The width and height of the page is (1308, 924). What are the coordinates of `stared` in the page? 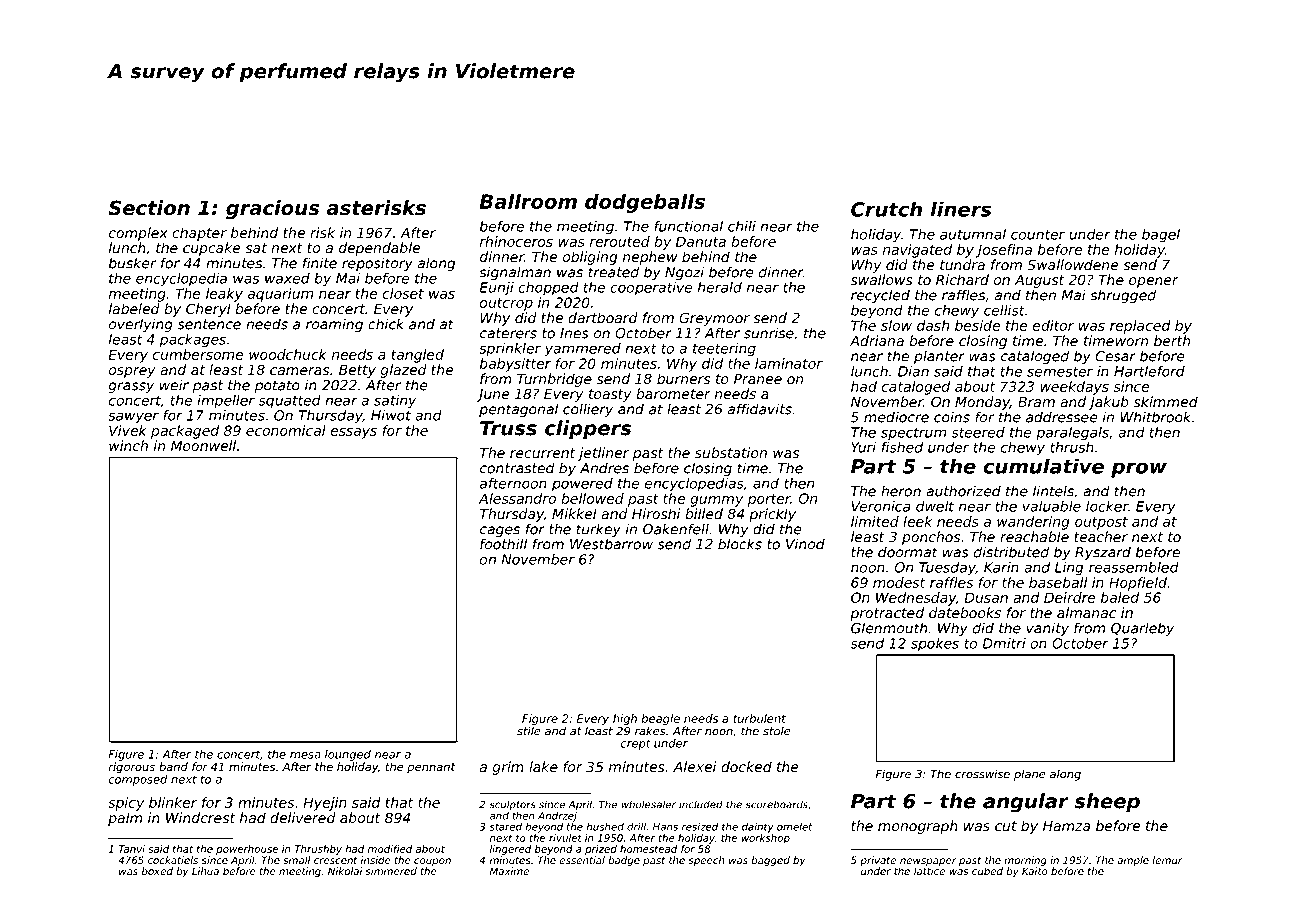 It's located at (506, 827).
